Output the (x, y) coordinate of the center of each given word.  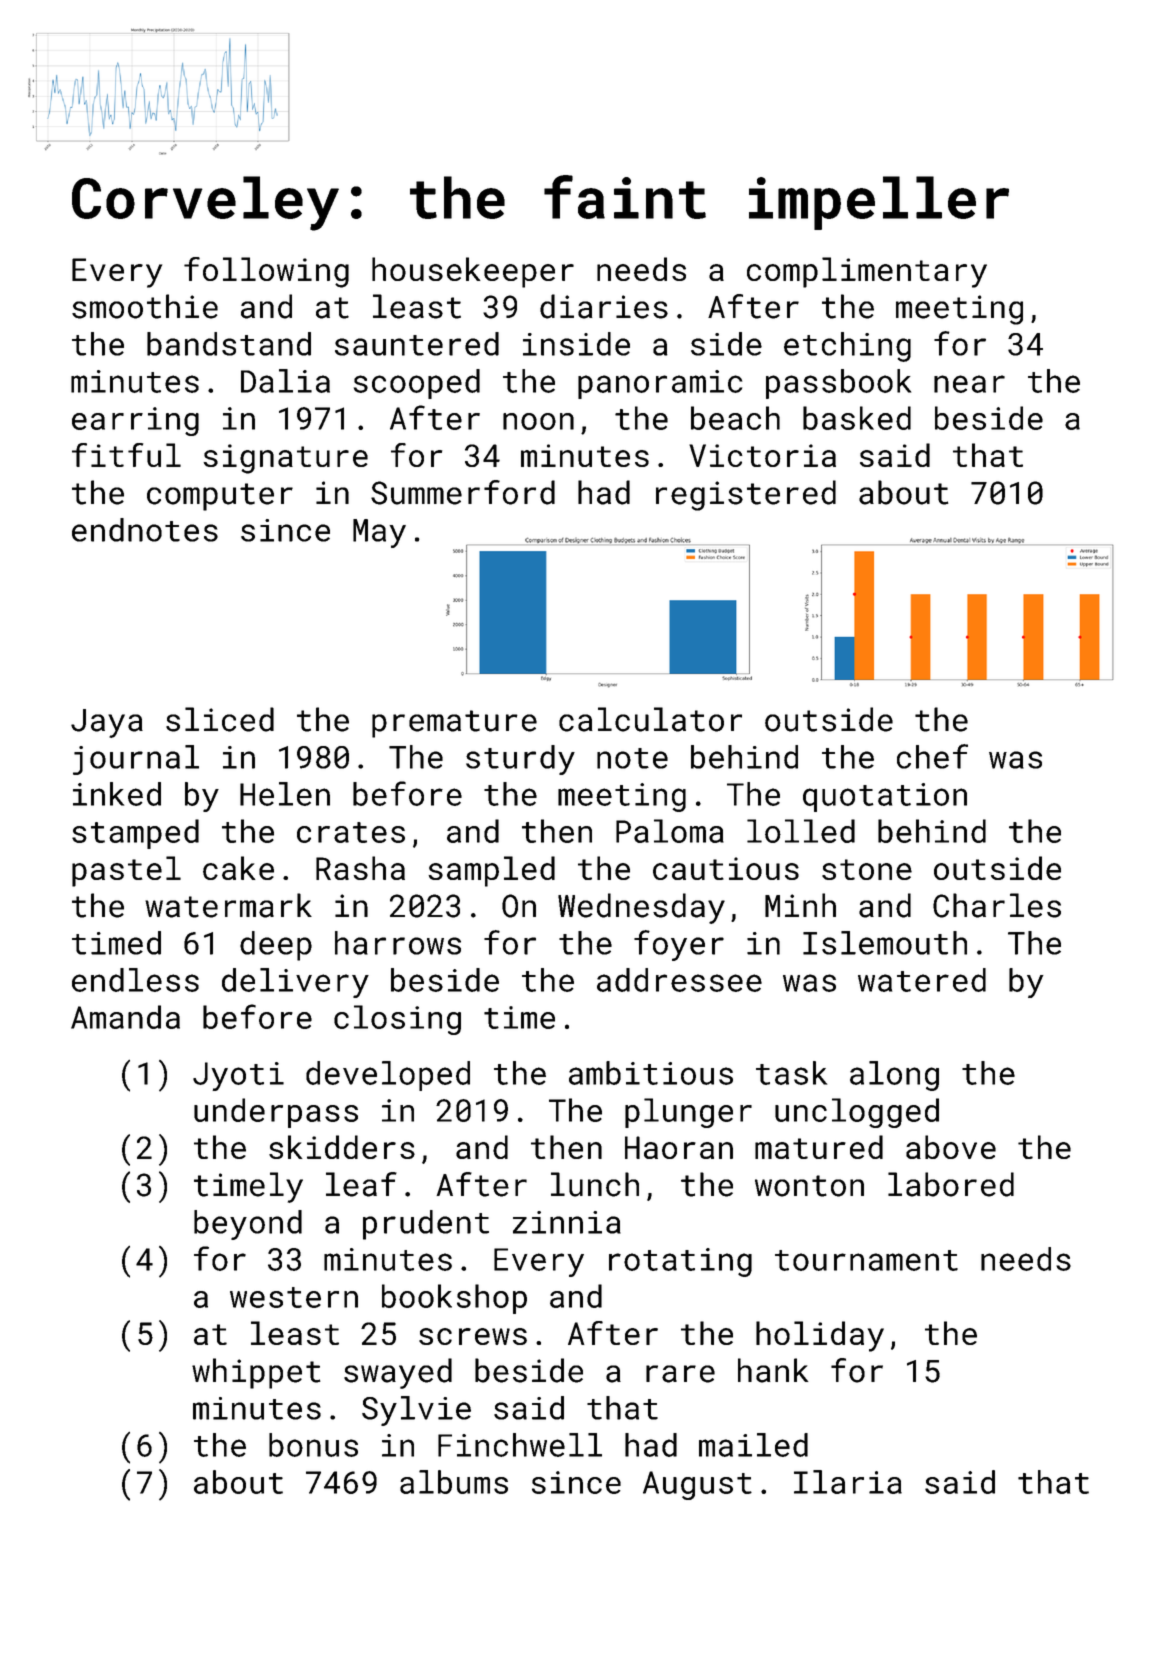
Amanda (125, 1017)
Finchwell (520, 1445)
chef (932, 756)
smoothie (145, 306)
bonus (313, 1445)
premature (454, 724)
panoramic (660, 384)
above (951, 1147)
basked (857, 418)
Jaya (107, 723)
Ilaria (848, 1482)
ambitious (651, 1073)
